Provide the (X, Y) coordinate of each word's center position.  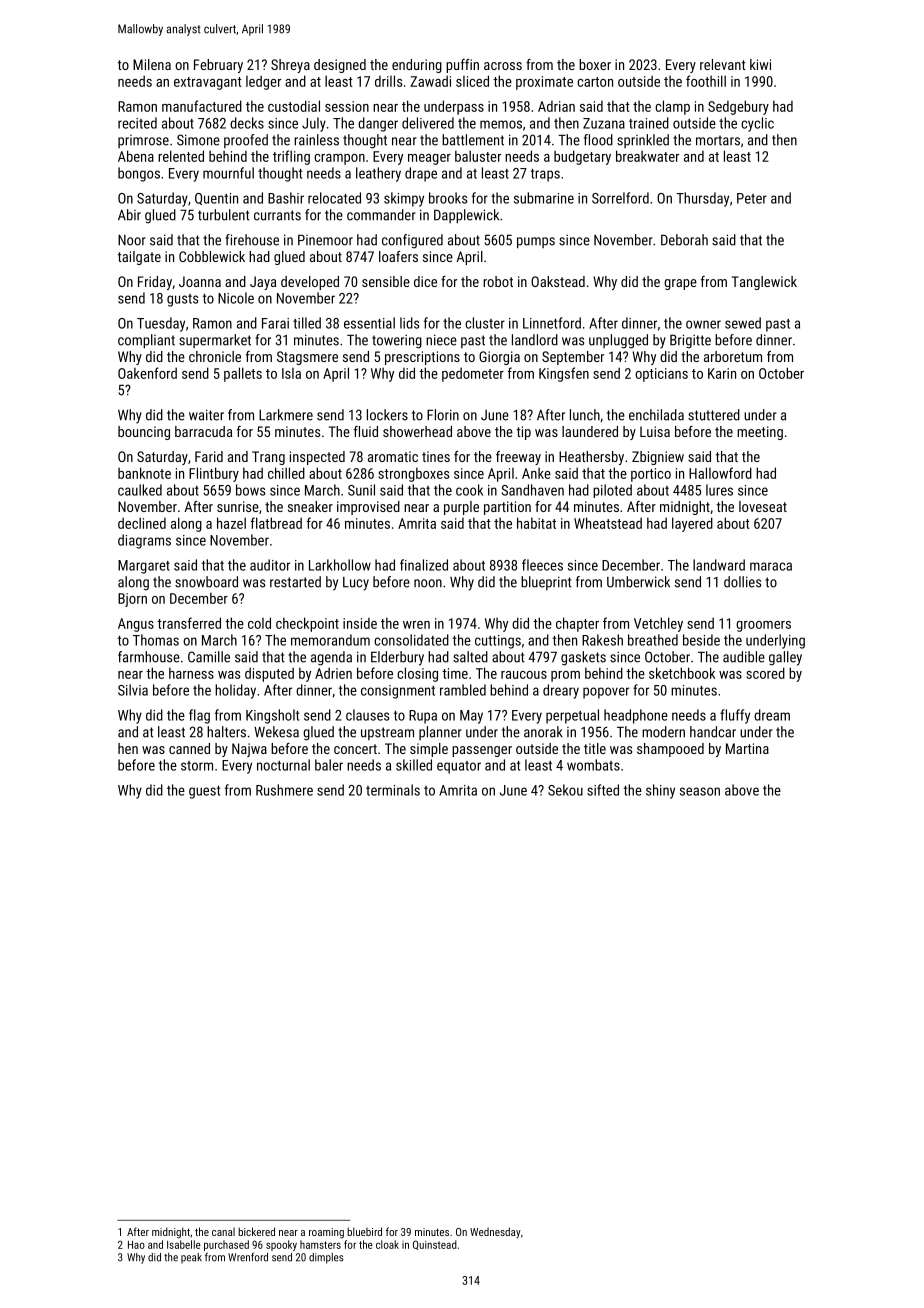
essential (369, 323)
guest (204, 792)
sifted (603, 790)
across (503, 66)
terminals (393, 790)
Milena (152, 64)
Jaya (263, 283)
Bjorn (132, 600)
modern (663, 732)
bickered (256, 1231)
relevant (723, 64)
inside (360, 623)
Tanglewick (764, 283)
